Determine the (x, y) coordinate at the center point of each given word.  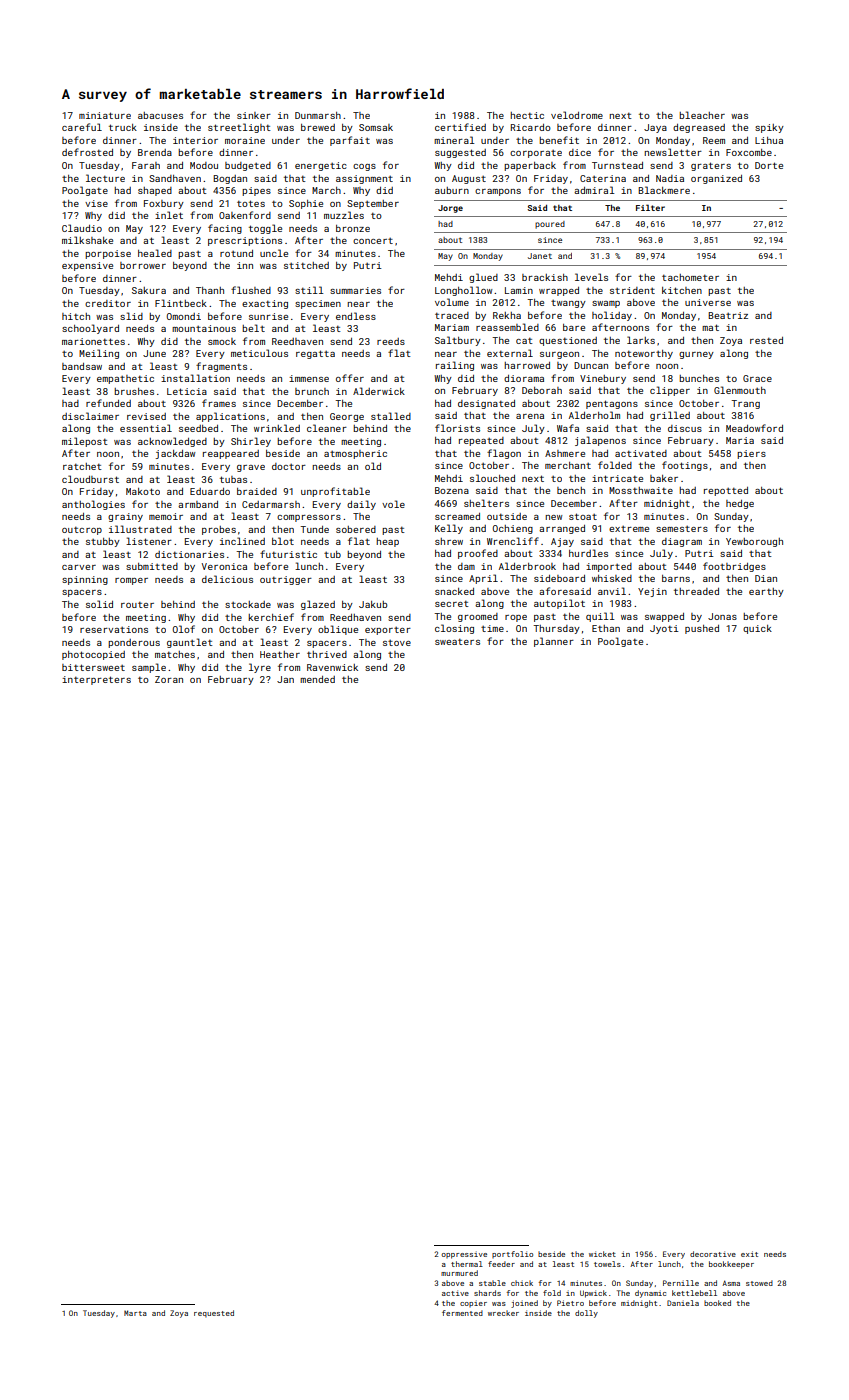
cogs (364, 167)
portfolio (512, 1254)
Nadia (670, 178)
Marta (135, 1313)
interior (195, 140)
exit (749, 1254)
